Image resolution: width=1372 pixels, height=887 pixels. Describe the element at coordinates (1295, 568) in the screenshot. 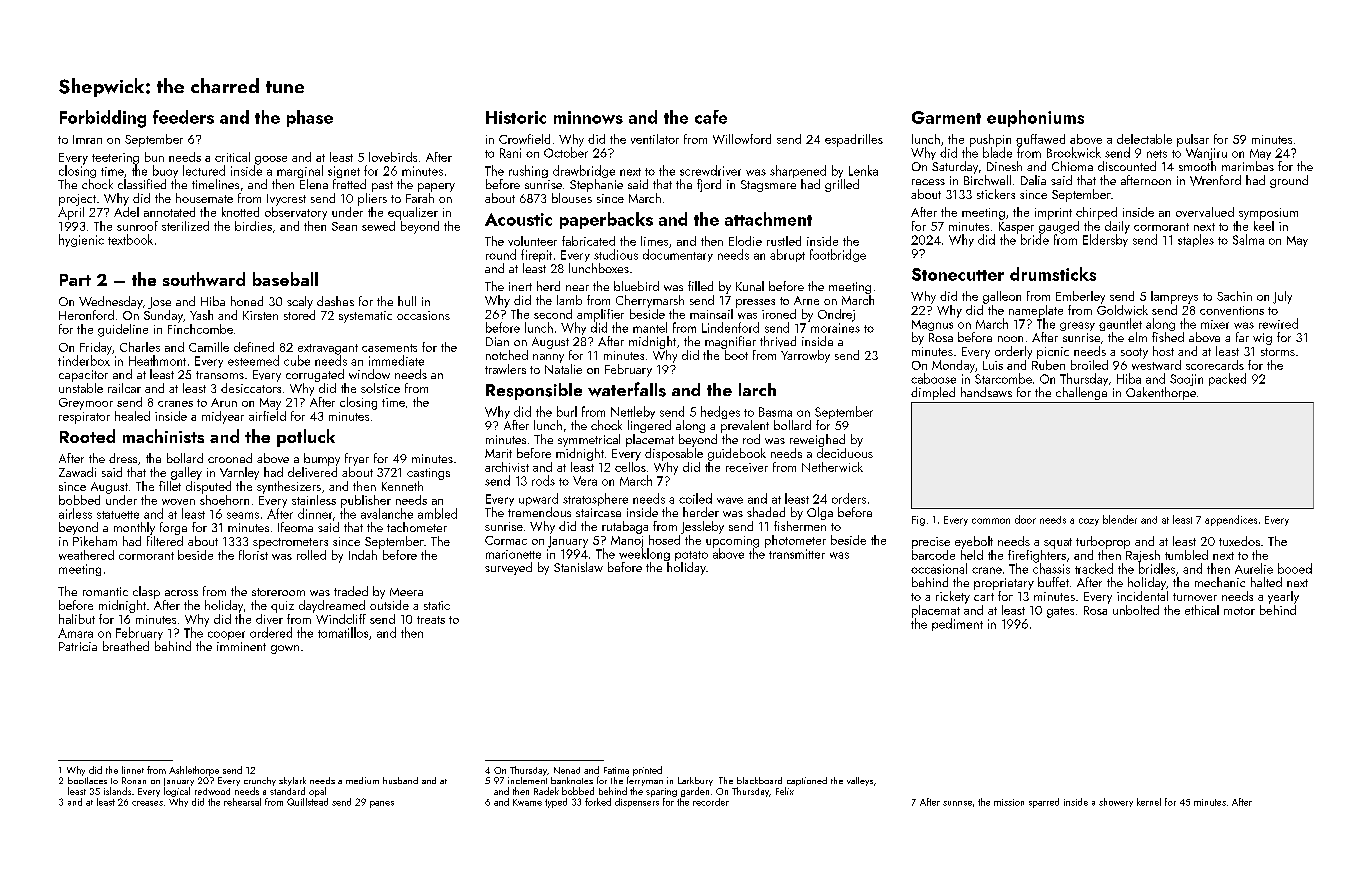

I see `booed` at that location.
